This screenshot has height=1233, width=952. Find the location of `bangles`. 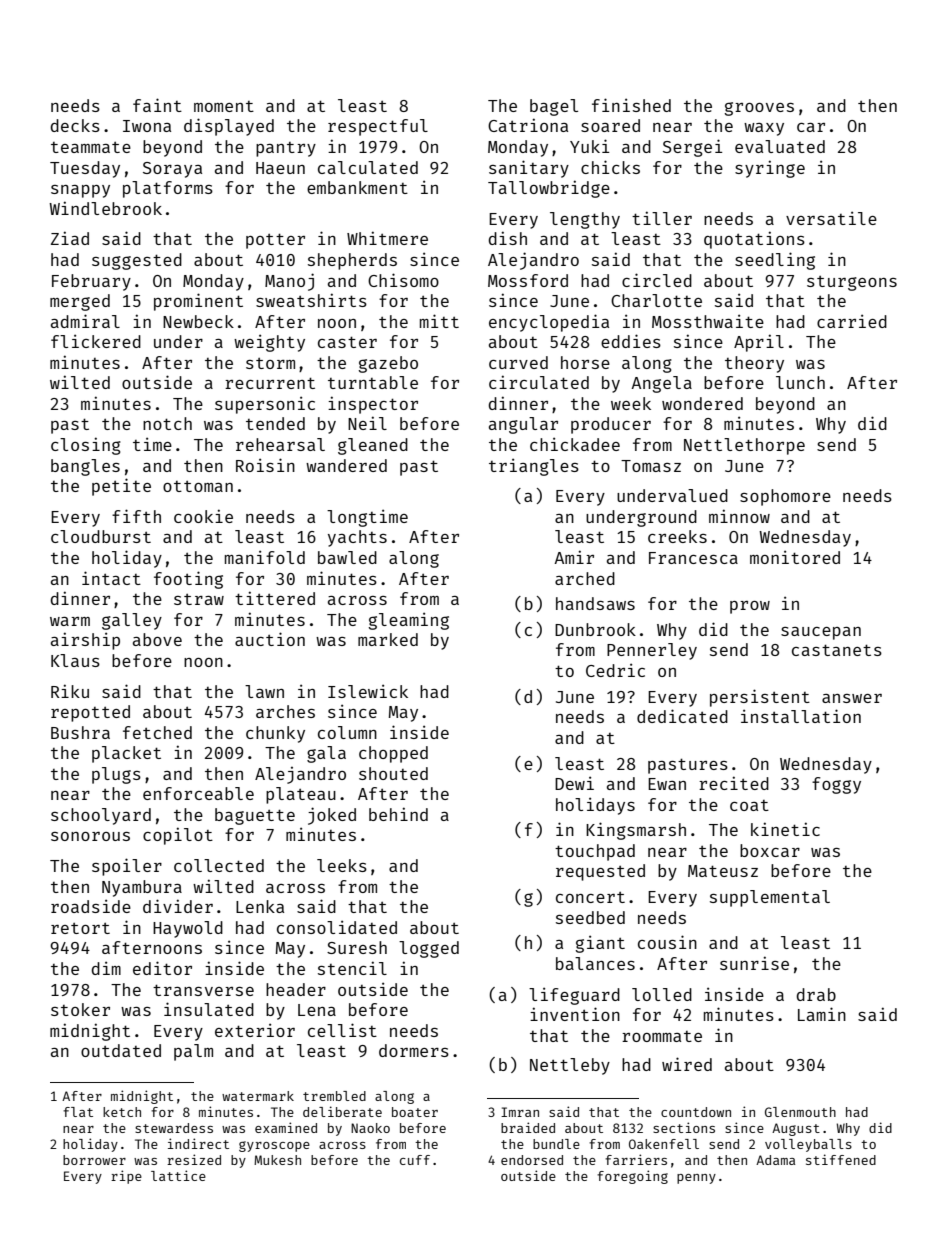

bangles is located at coordinates (85, 467).
